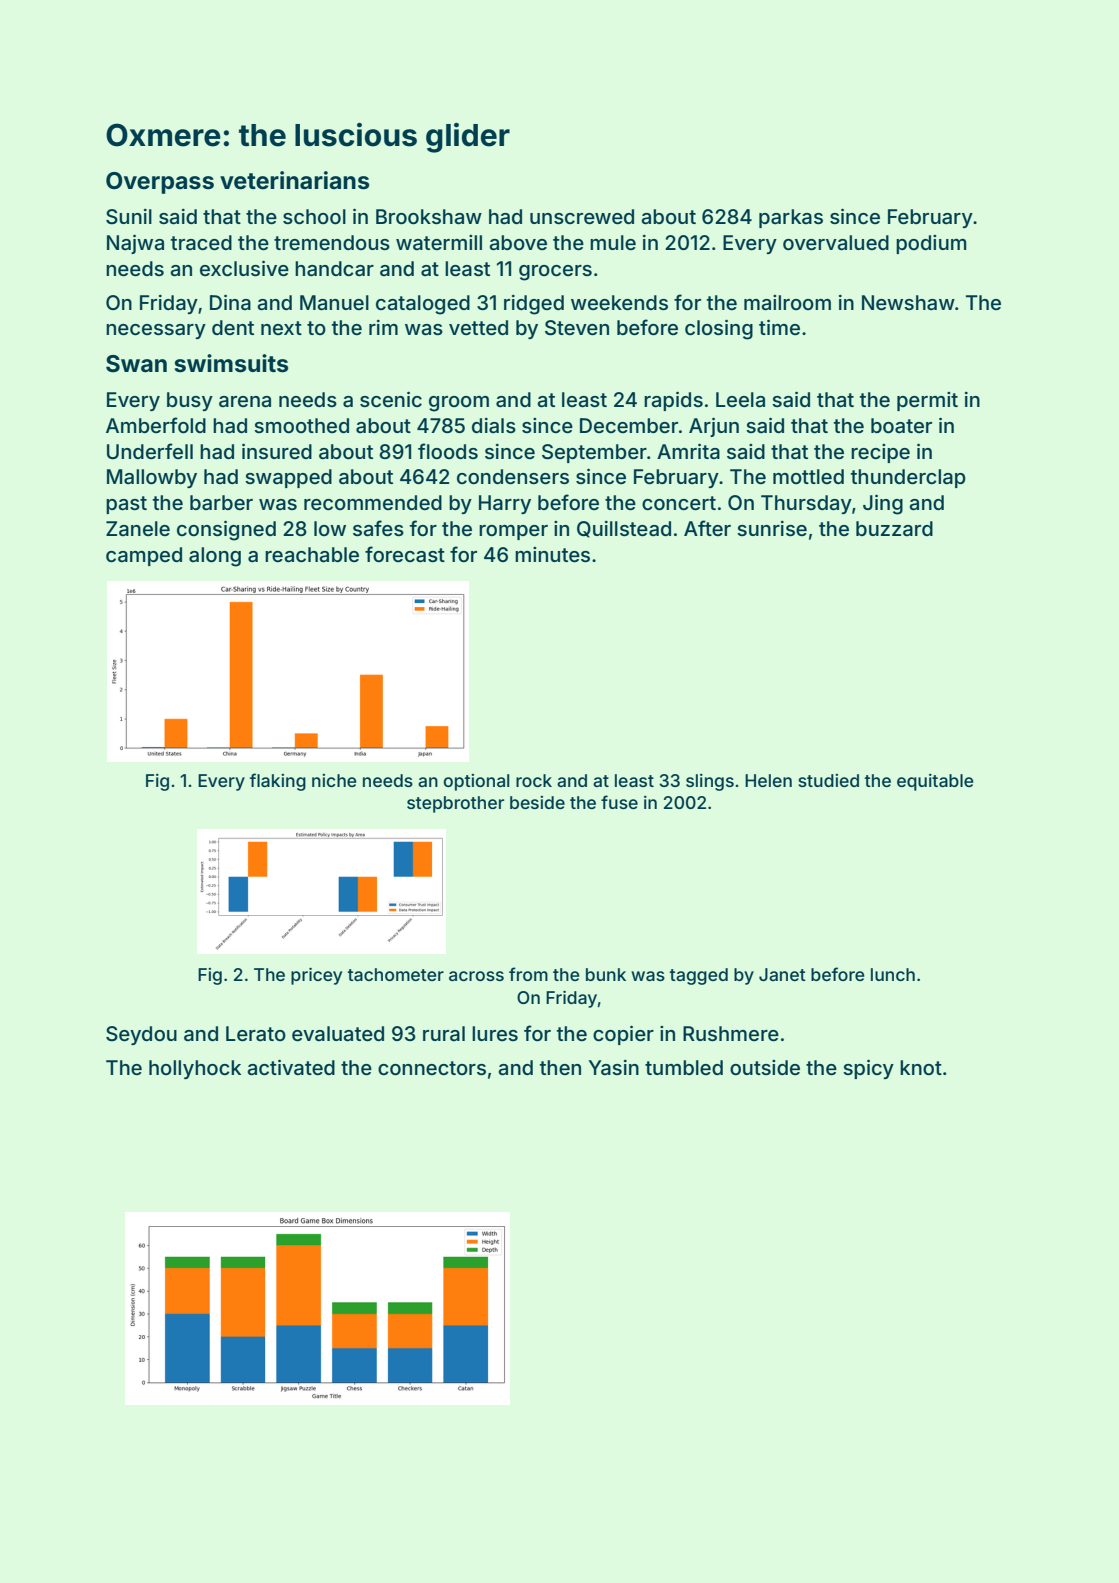  I want to click on Najwa, so click(135, 244).
